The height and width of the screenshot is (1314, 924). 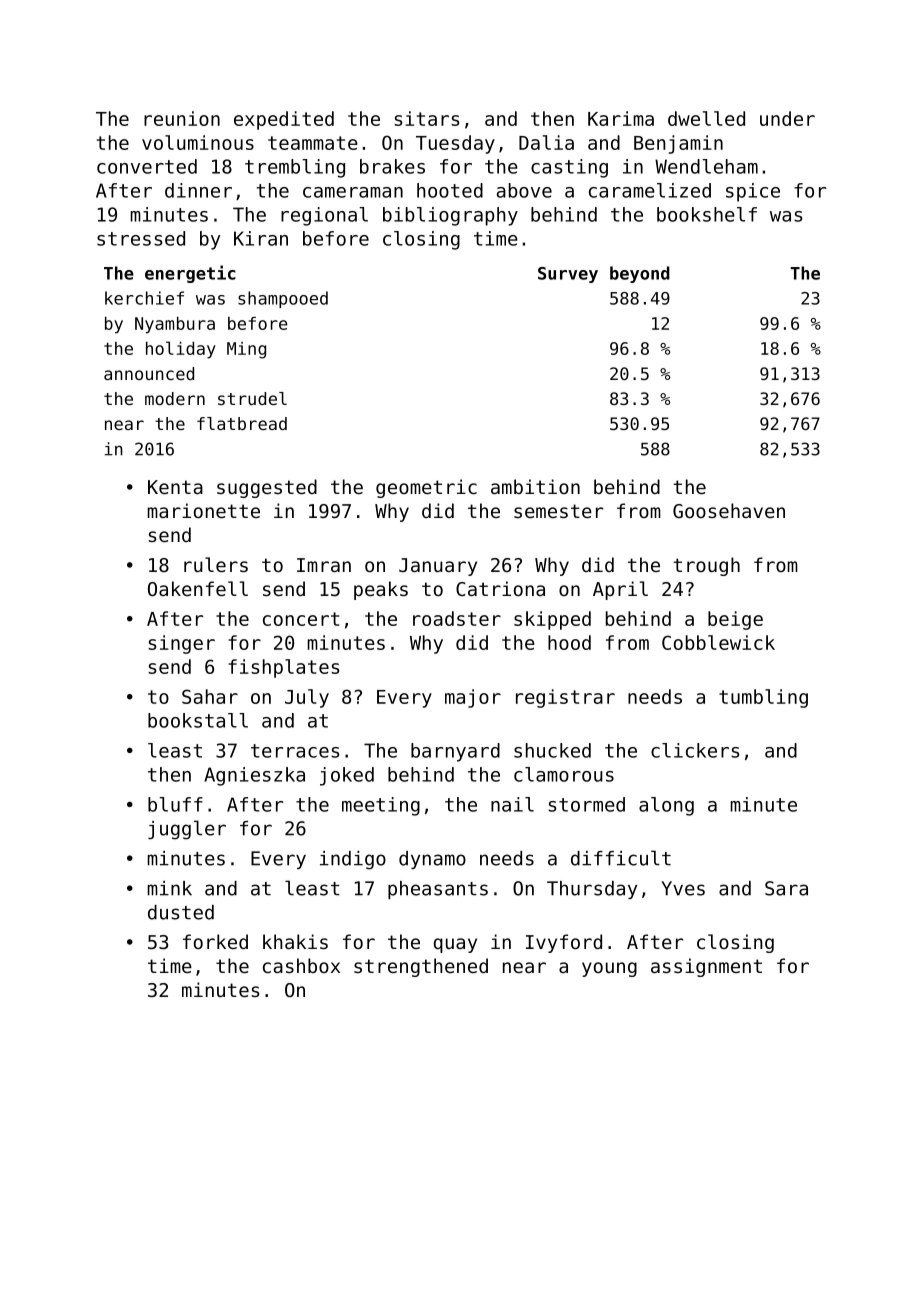 I want to click on clickers, so click(x=695, y=750).
